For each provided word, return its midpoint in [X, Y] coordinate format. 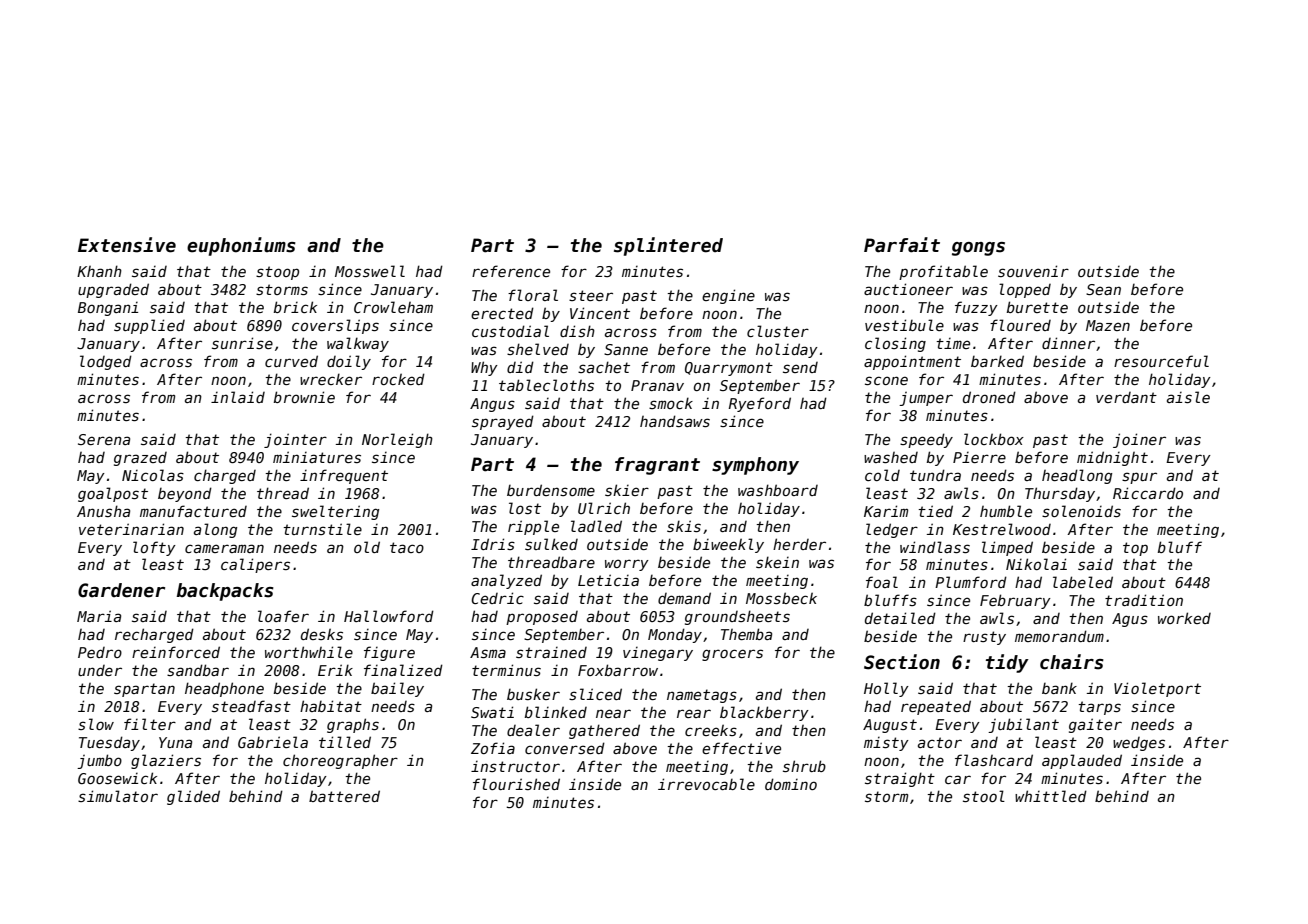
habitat [331, 706]
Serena [104, 439]
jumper [926, 399]
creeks [711, 730]
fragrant [657, 466]
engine [728, 296]
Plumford [971, 582]
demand [684, 598]
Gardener [121, 590]
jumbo [99, 761]
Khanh [99, 271]
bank [1059, 688]
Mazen [1108, 325]
